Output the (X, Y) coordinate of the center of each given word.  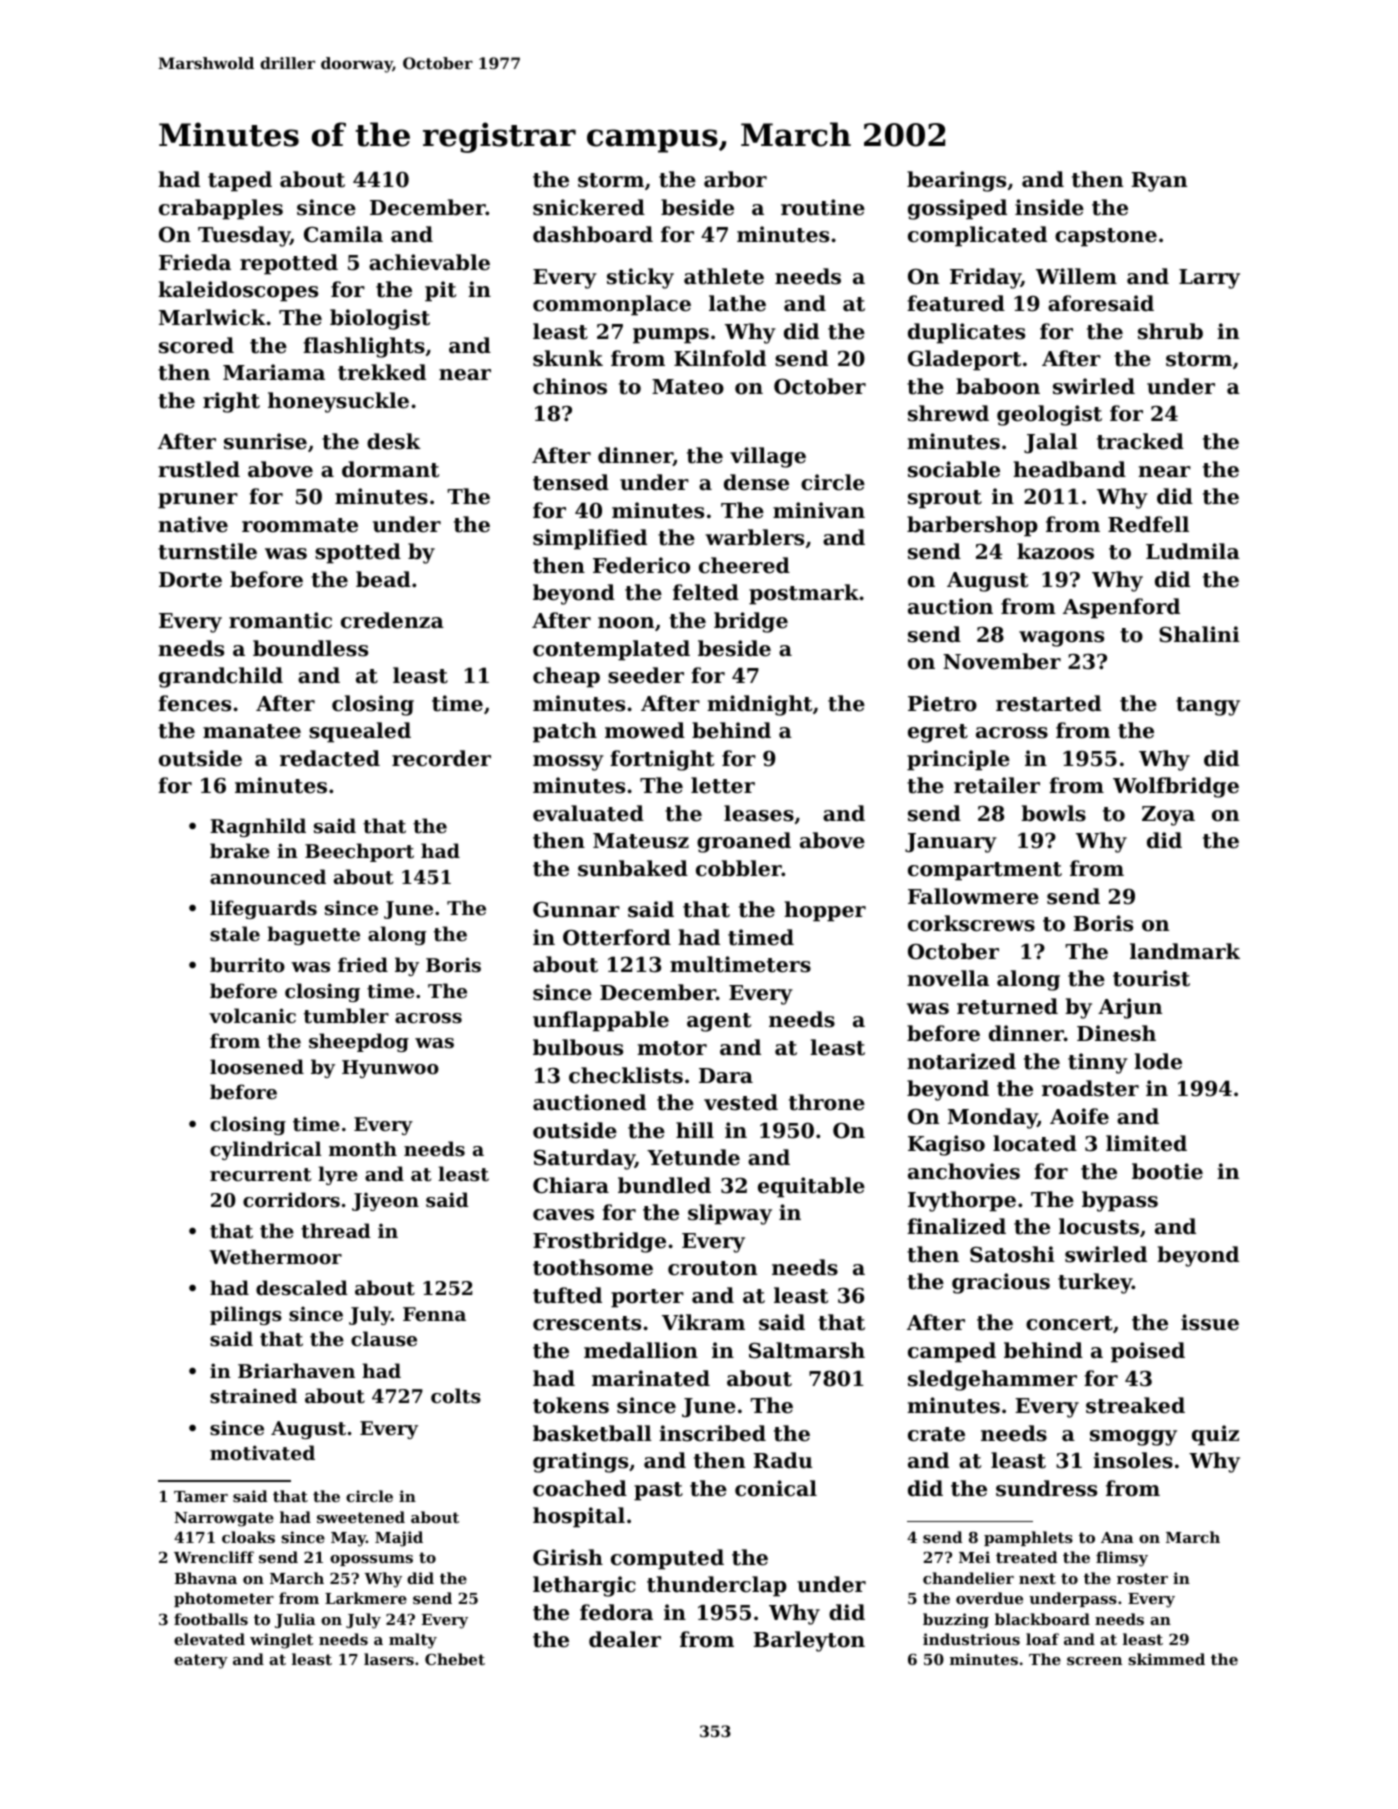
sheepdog (359, 1042)
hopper (825, 911)
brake (240, 850)
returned (1007, 1006)
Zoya (1168, 816)
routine (823, 207)
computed (667, 1559)
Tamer (201, 1496)
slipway (730, 1214)
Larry (1209, 279)
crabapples (221, 209)
